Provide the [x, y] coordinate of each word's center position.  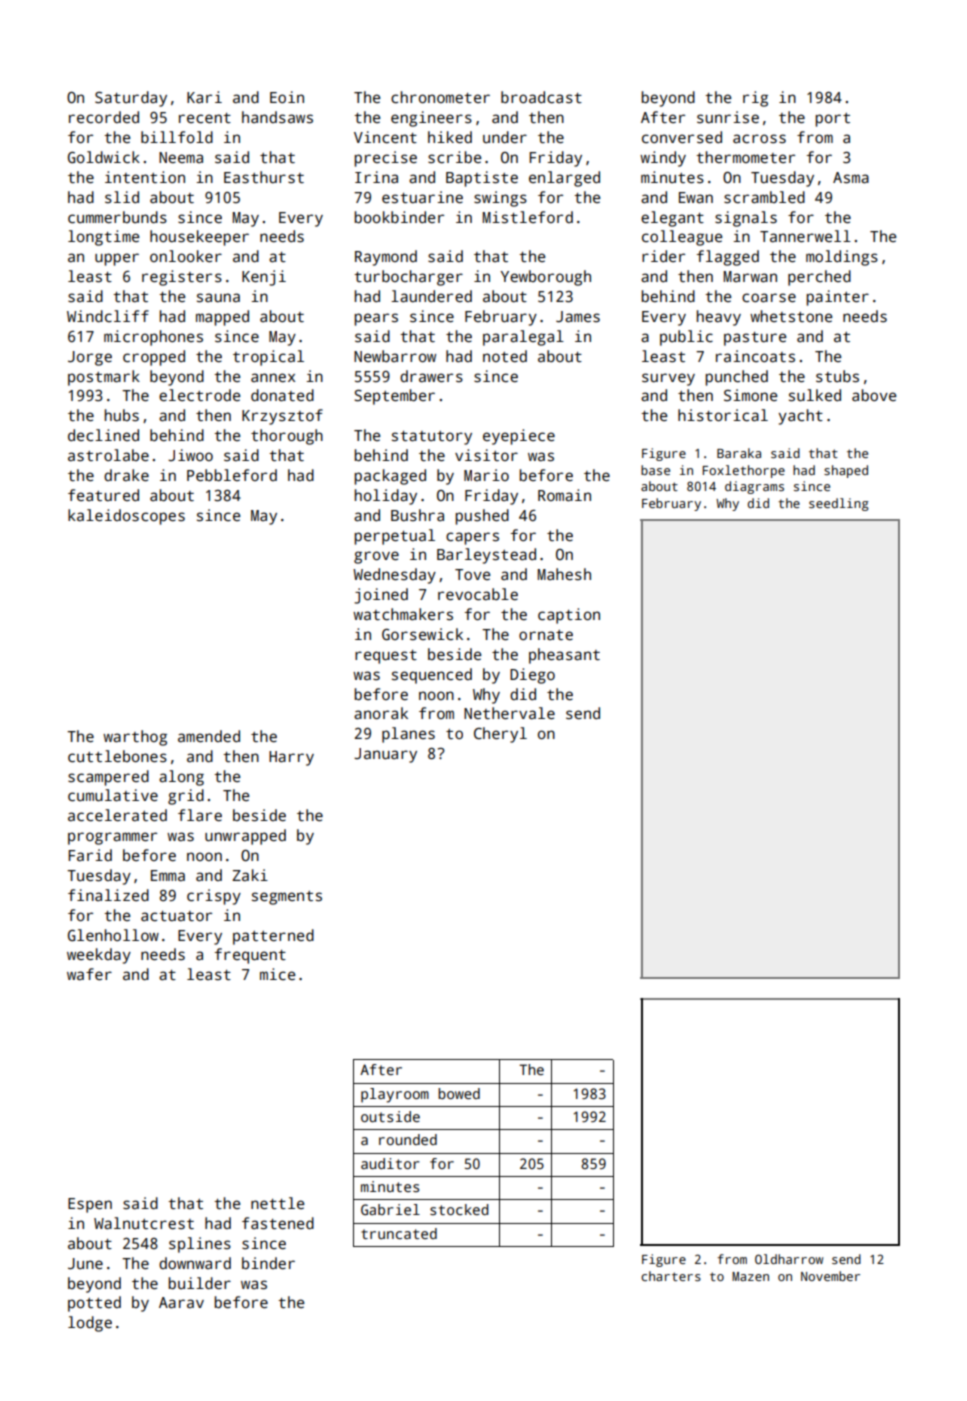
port [832, 120]
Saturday [131, 99]
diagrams [754, 487]
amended [209, 736]
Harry [291, 758]
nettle [278, 1203]
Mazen [750, 1276]
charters [671, 1276]
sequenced [432, 676]
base [655, 470]
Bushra [417, 515]
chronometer [440, 97]
